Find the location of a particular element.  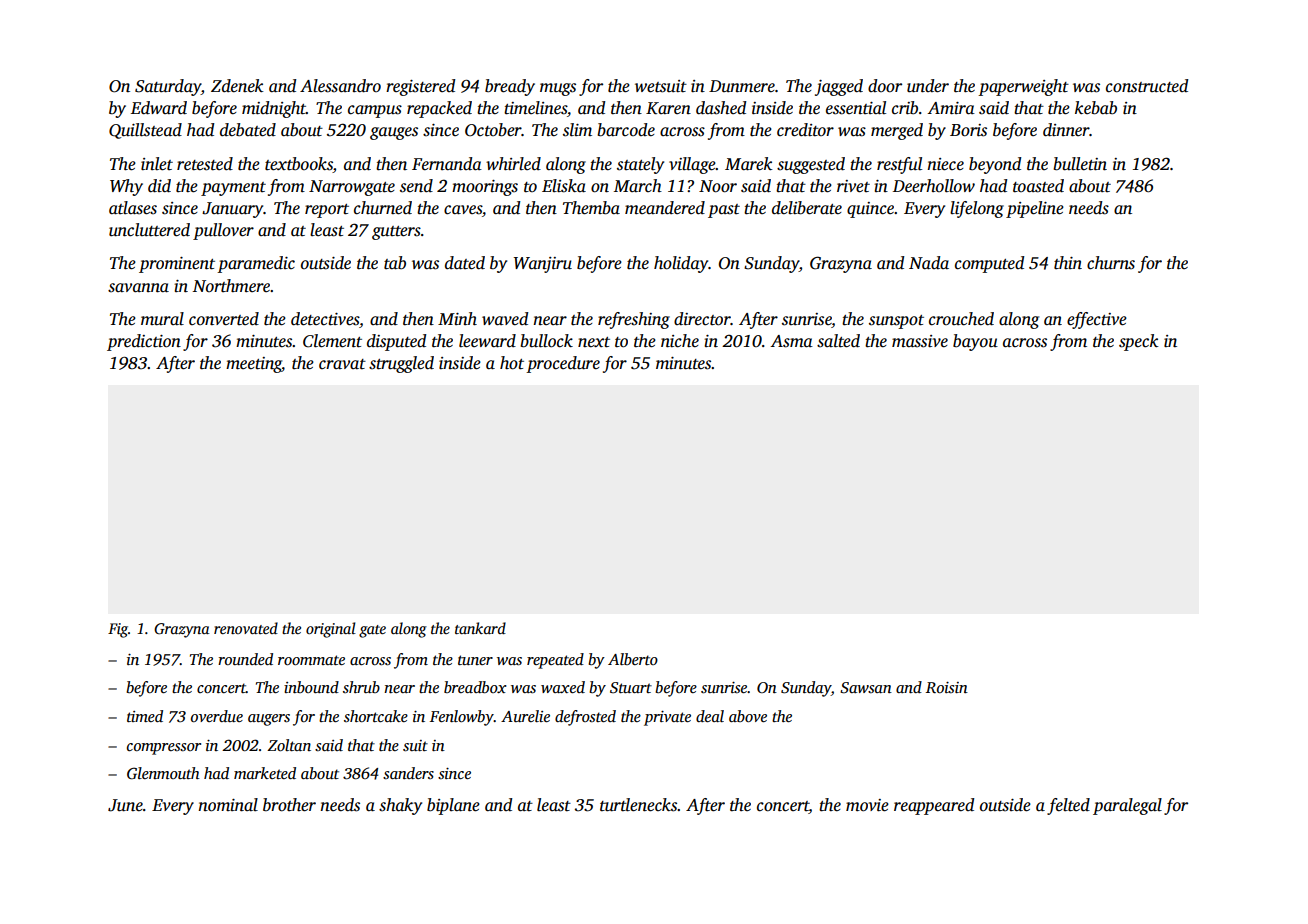

bayou is located at coordinates (975, 342).
